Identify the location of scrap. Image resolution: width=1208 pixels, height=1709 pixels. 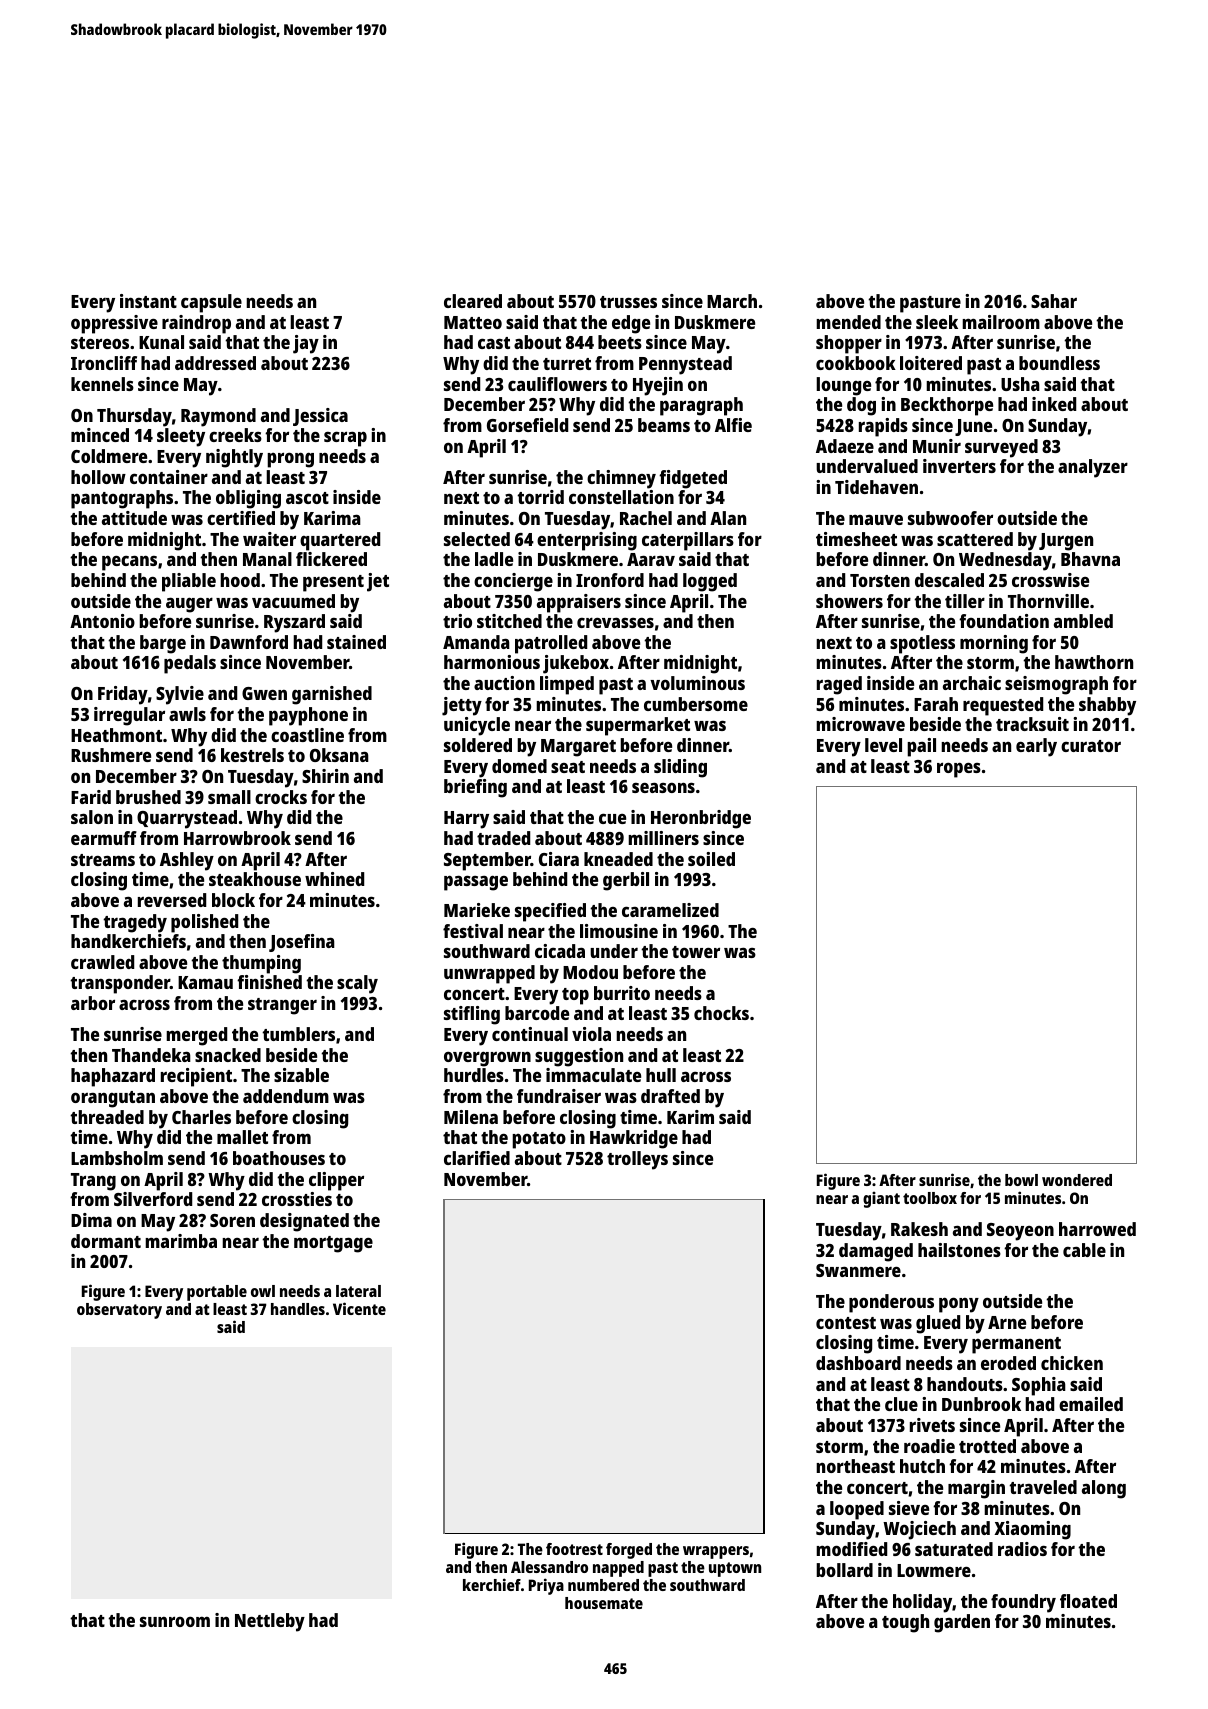
(345, 439).
